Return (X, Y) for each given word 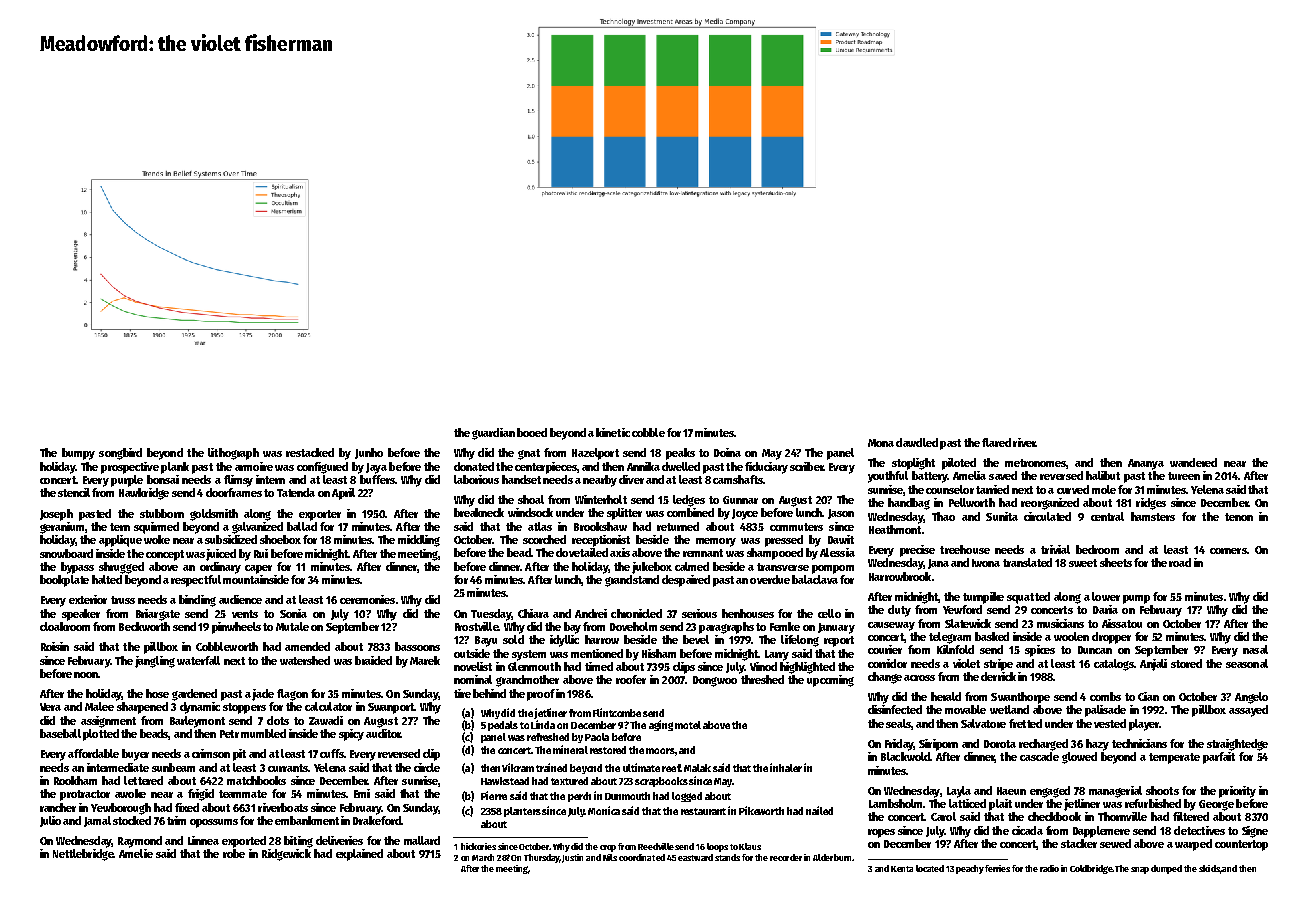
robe (234, 853)
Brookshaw (600, 526)
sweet (1083, 563)
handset (521, 479)
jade (263, 695)
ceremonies (367, 599)
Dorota (1000, 744)
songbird (120, 454)
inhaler (786, 767)
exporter (320, 515)
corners (1228, 551)
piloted (959, 464)
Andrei (591, 613)
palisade (1105, 711)
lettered (143, 780)
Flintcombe (617, 712)
